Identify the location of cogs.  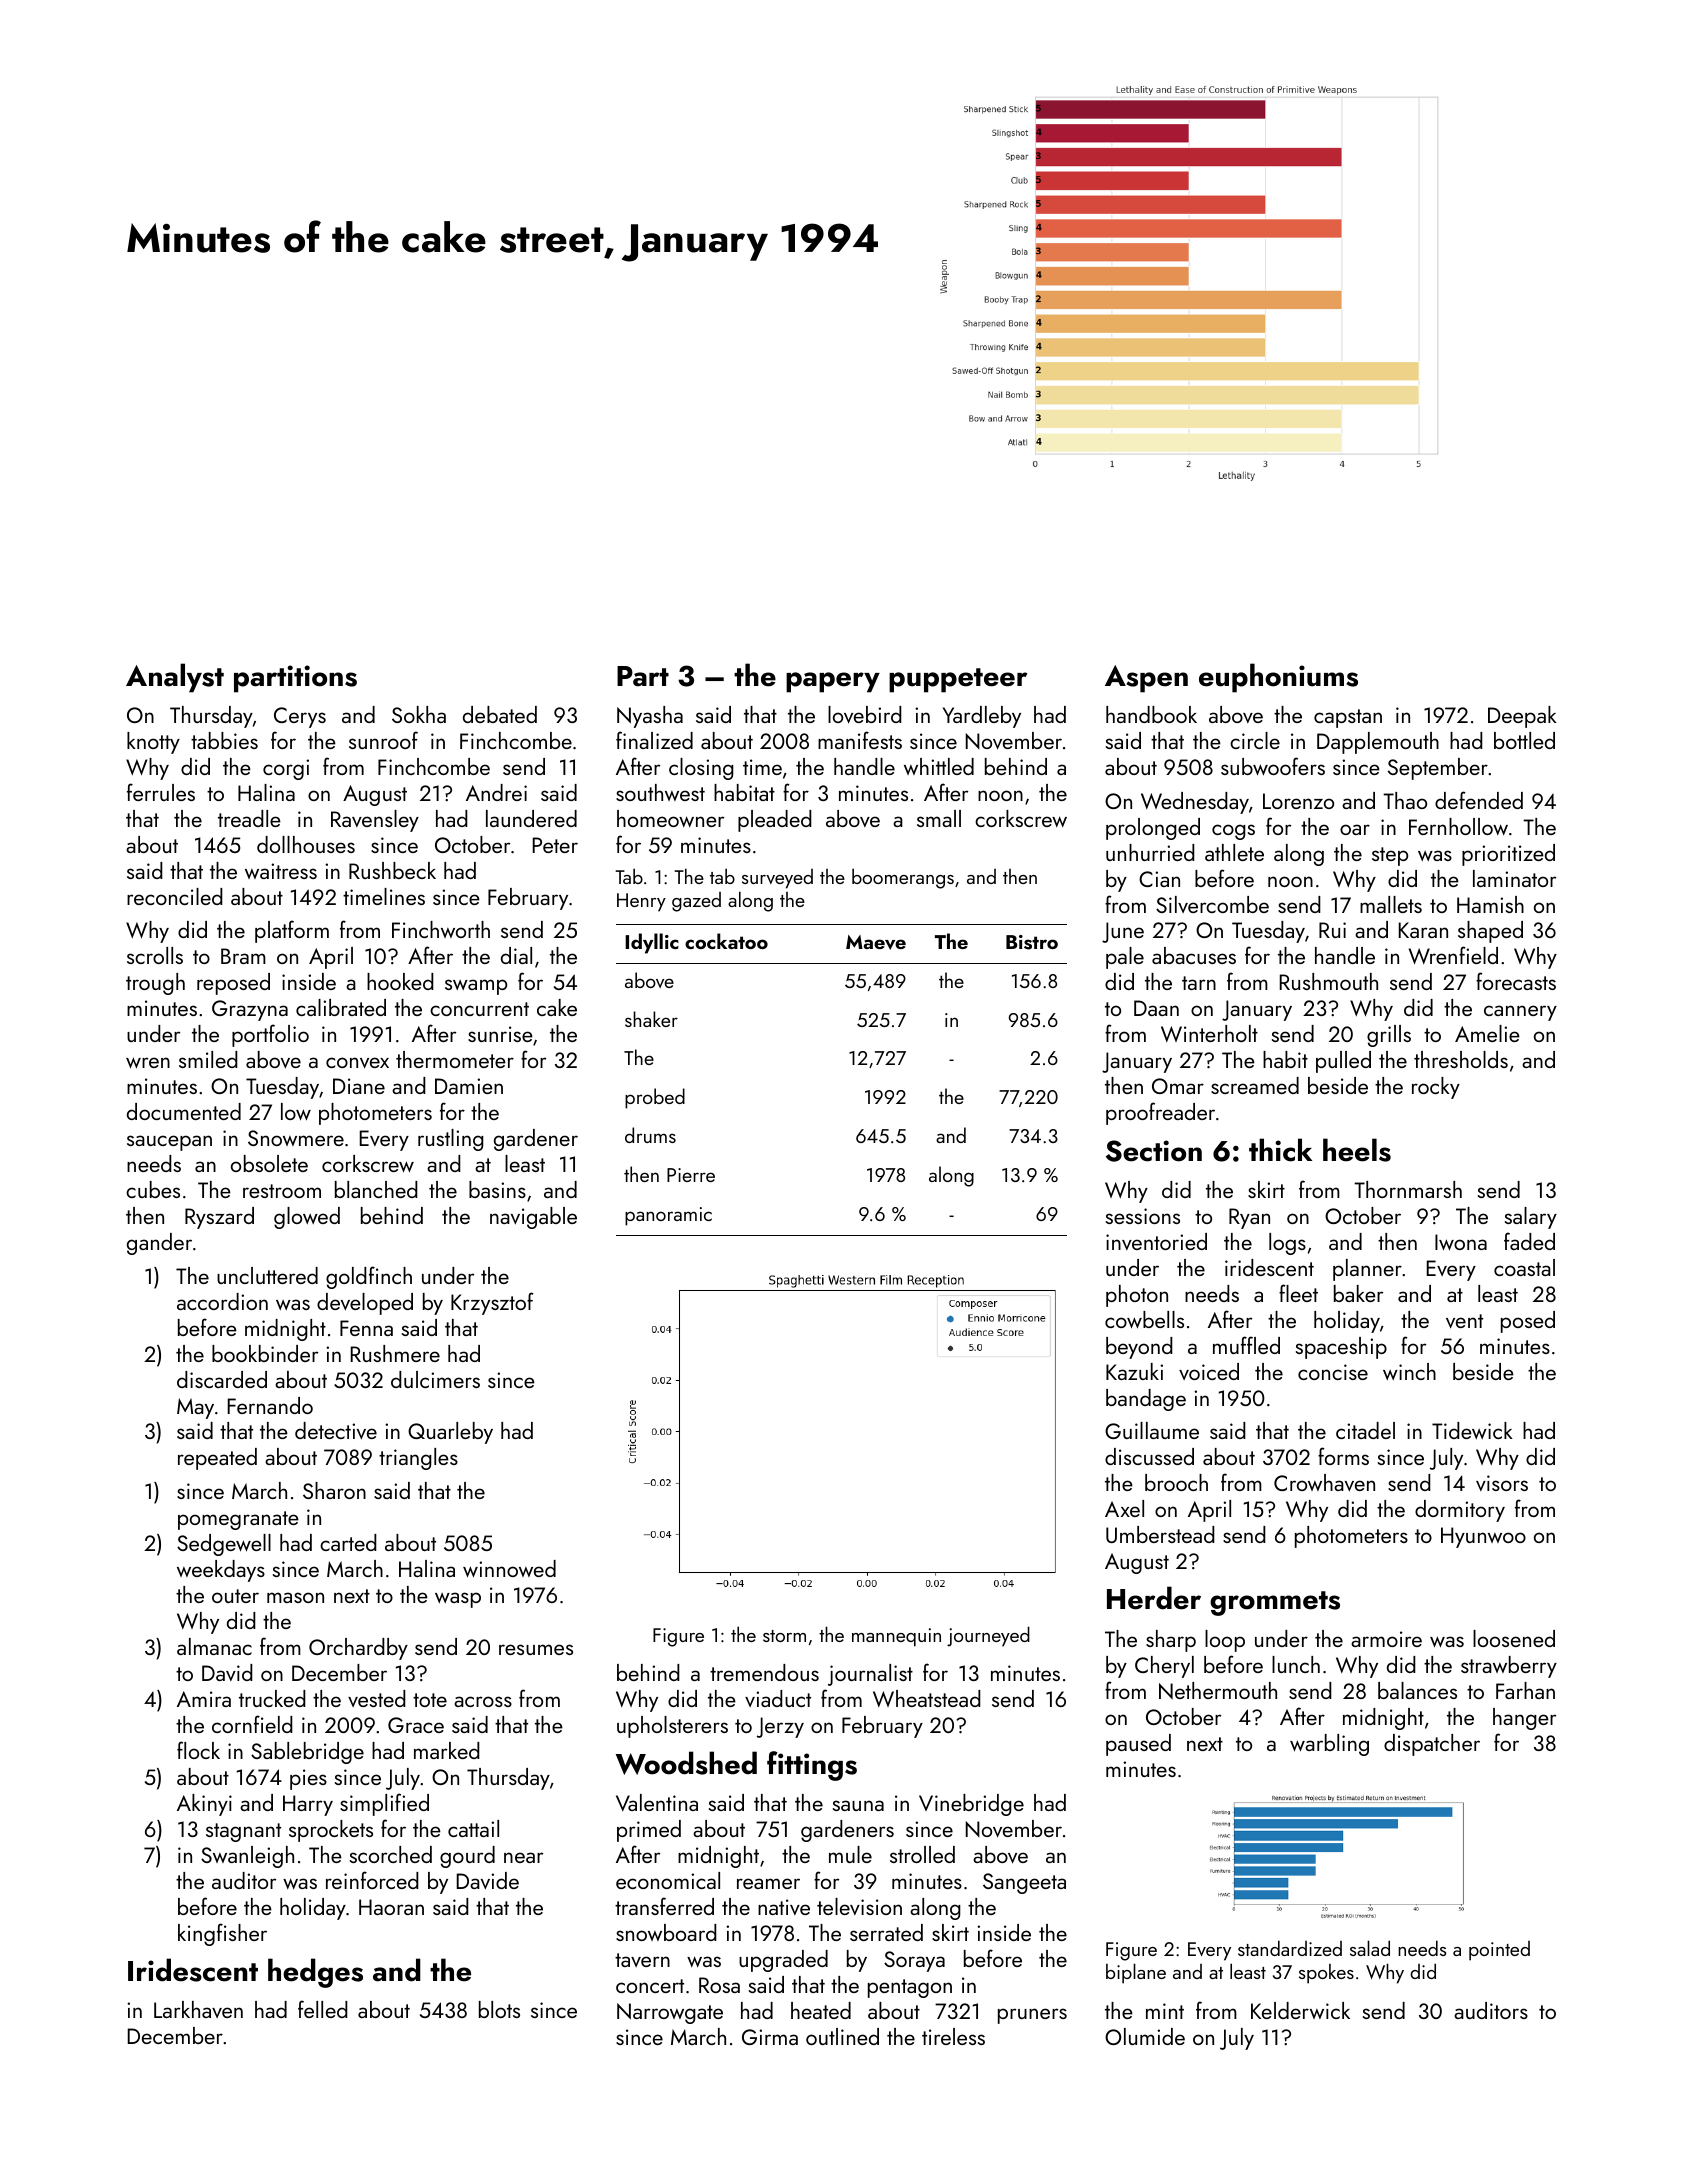
(1233, 832).
